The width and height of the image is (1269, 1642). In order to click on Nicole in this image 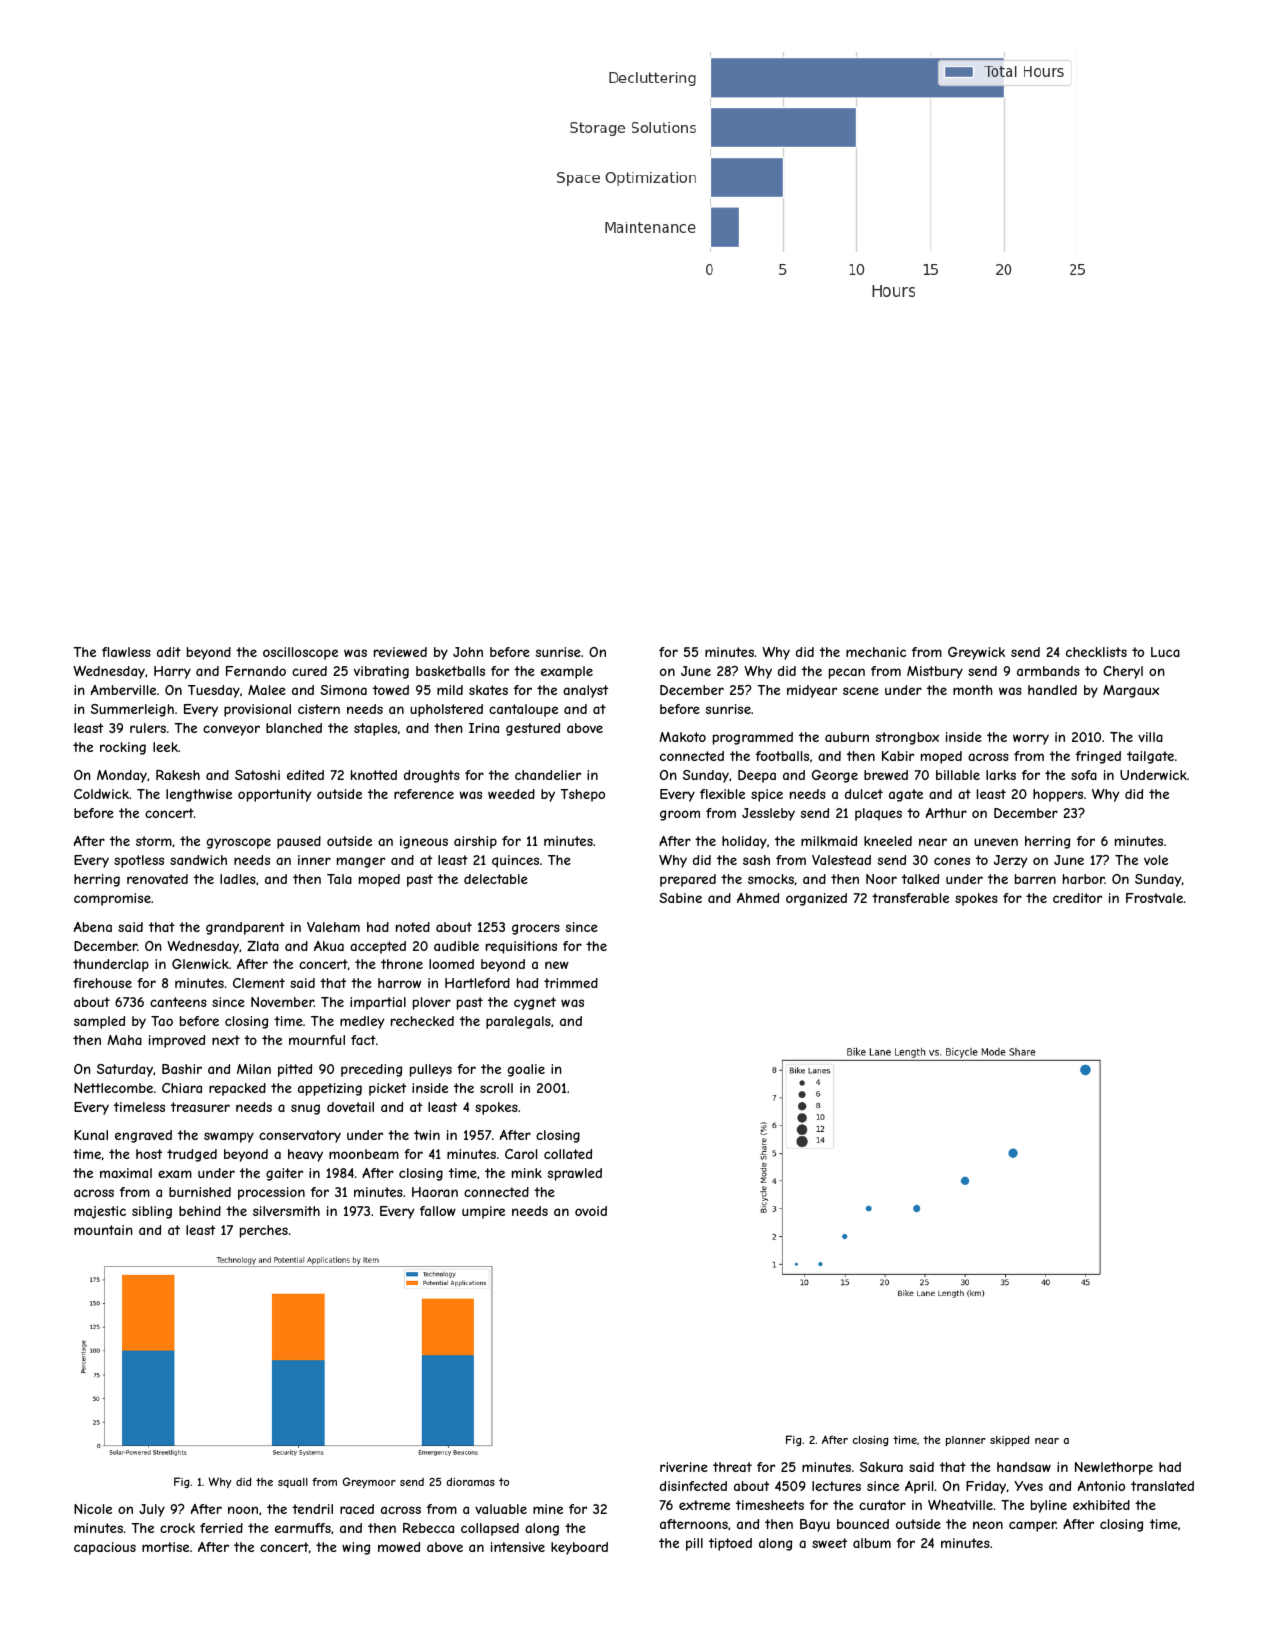, I will do `click(93, 1509)`.
